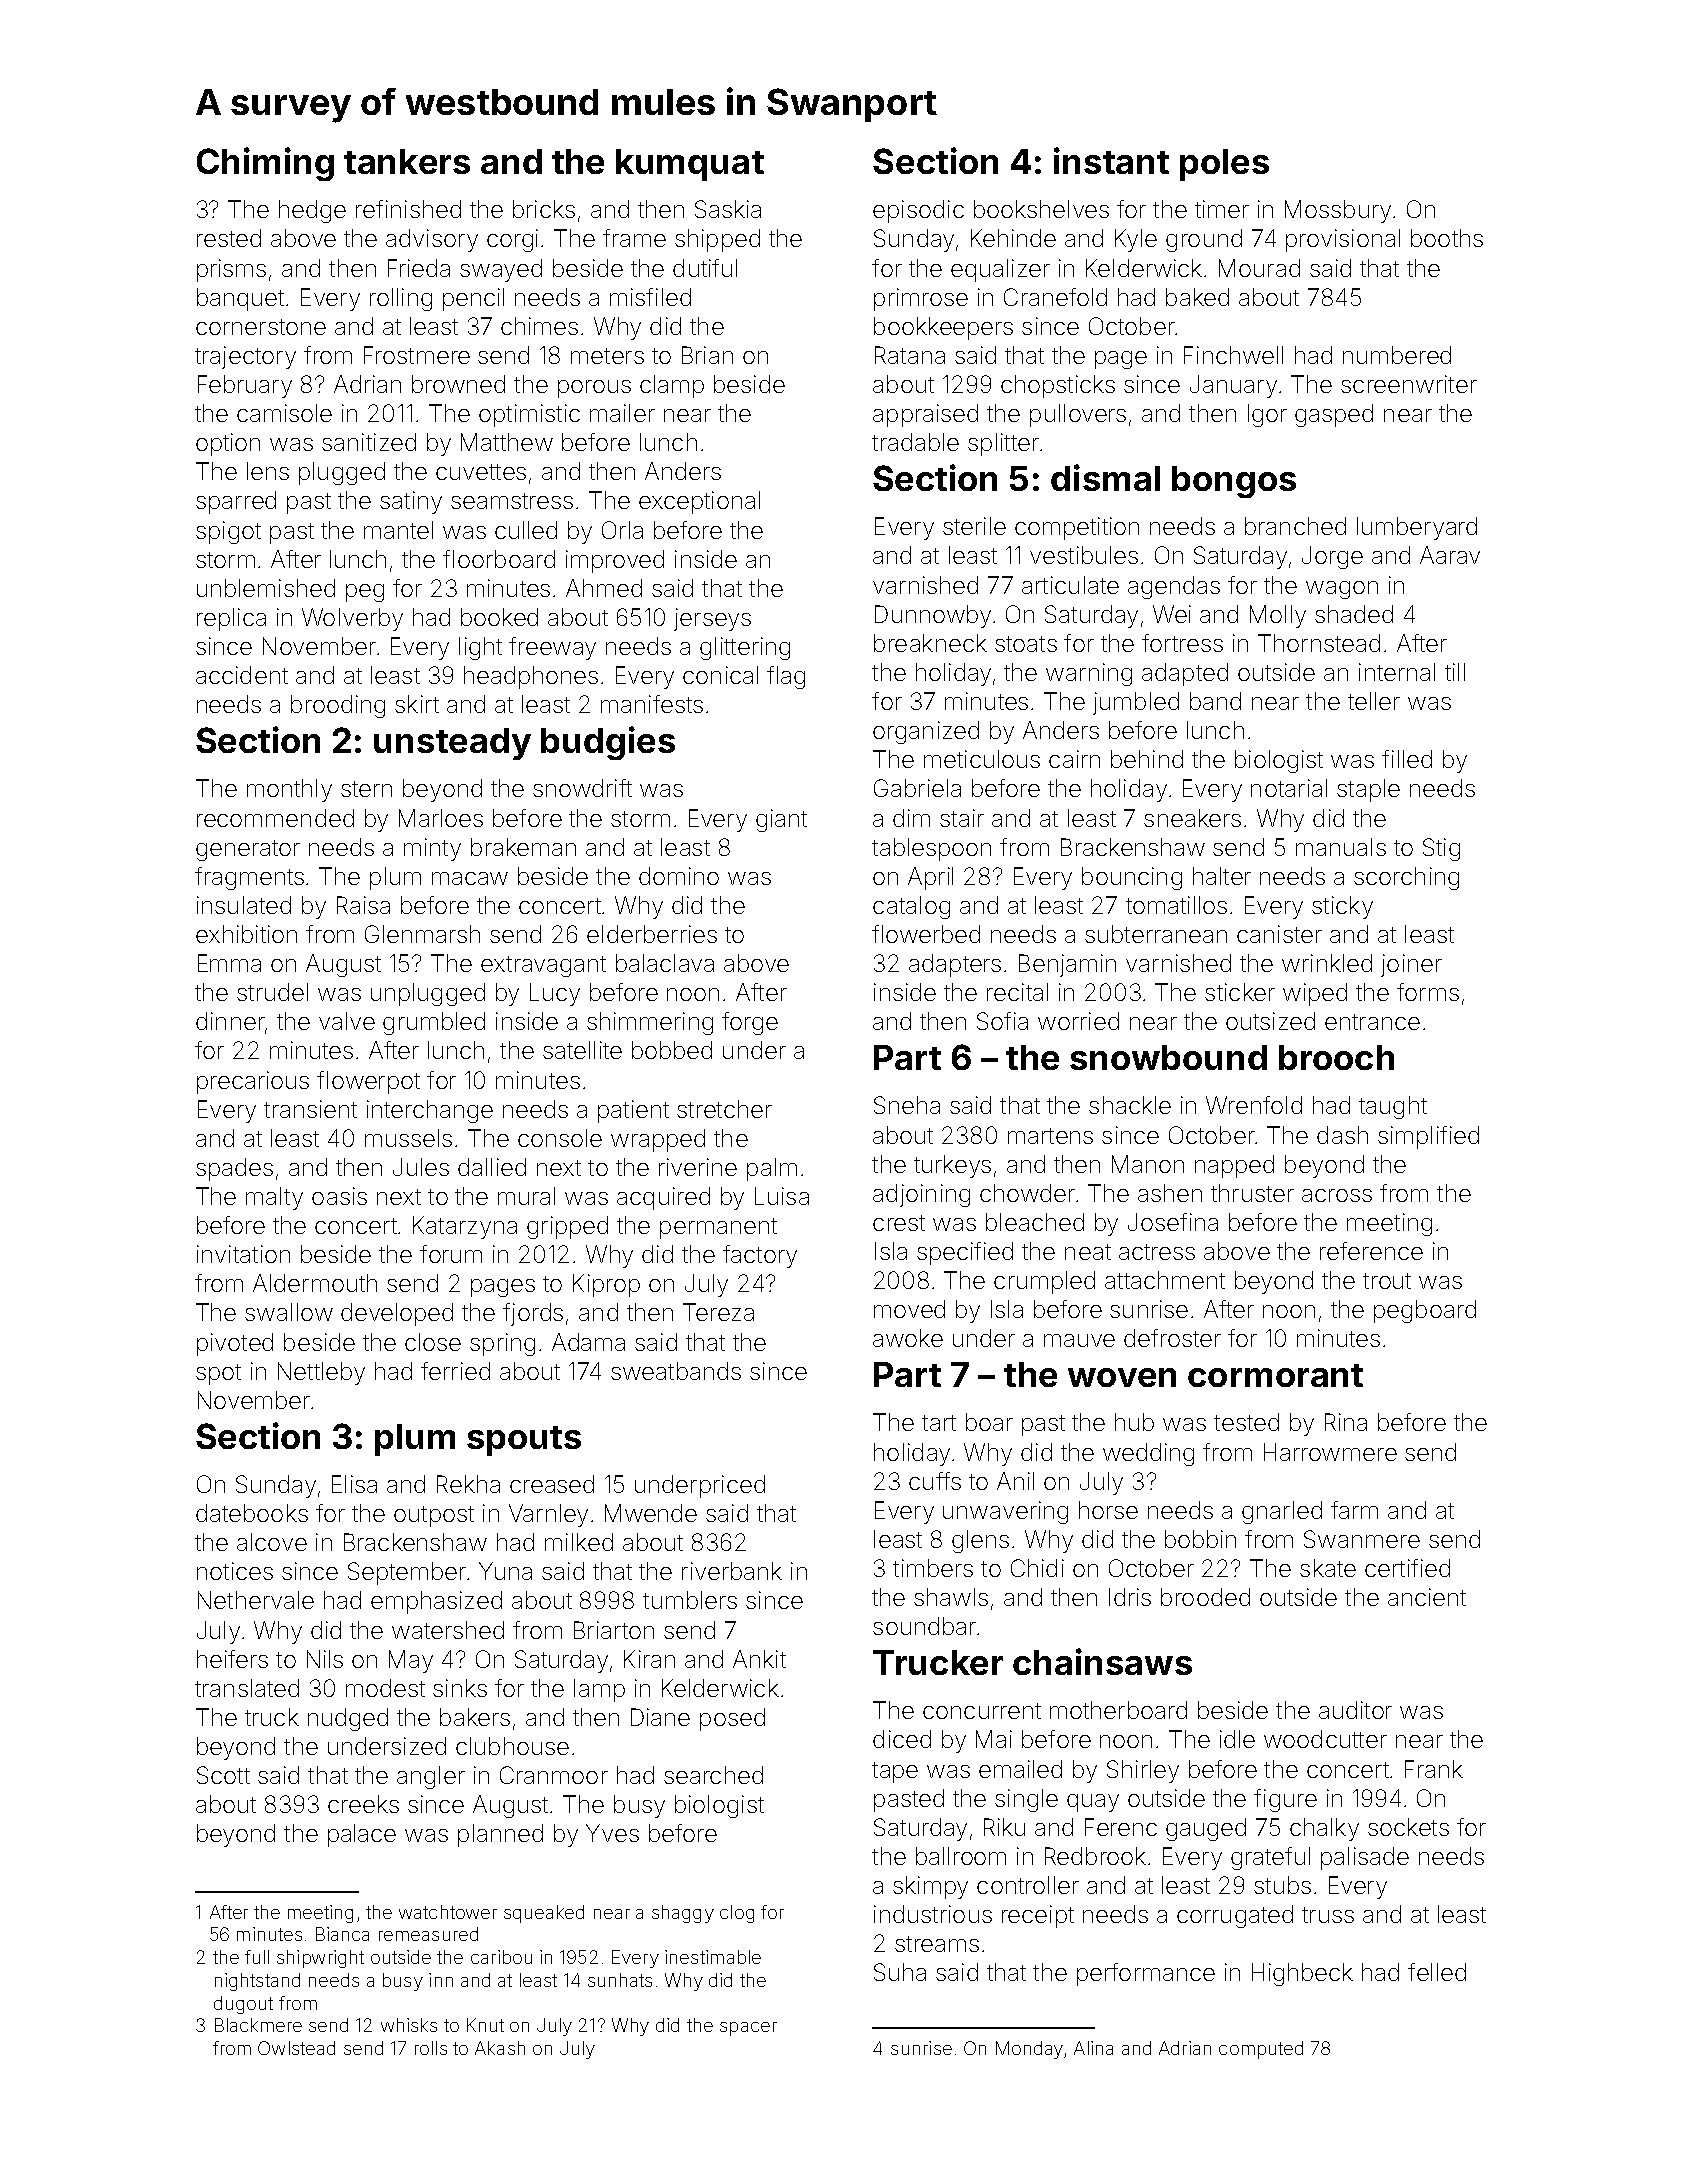 Image resolution: width=1683 pixels, height=2178 pixels. Describe the element at coordinates (1437, 1972) in the image. I see `felled` at that location.
